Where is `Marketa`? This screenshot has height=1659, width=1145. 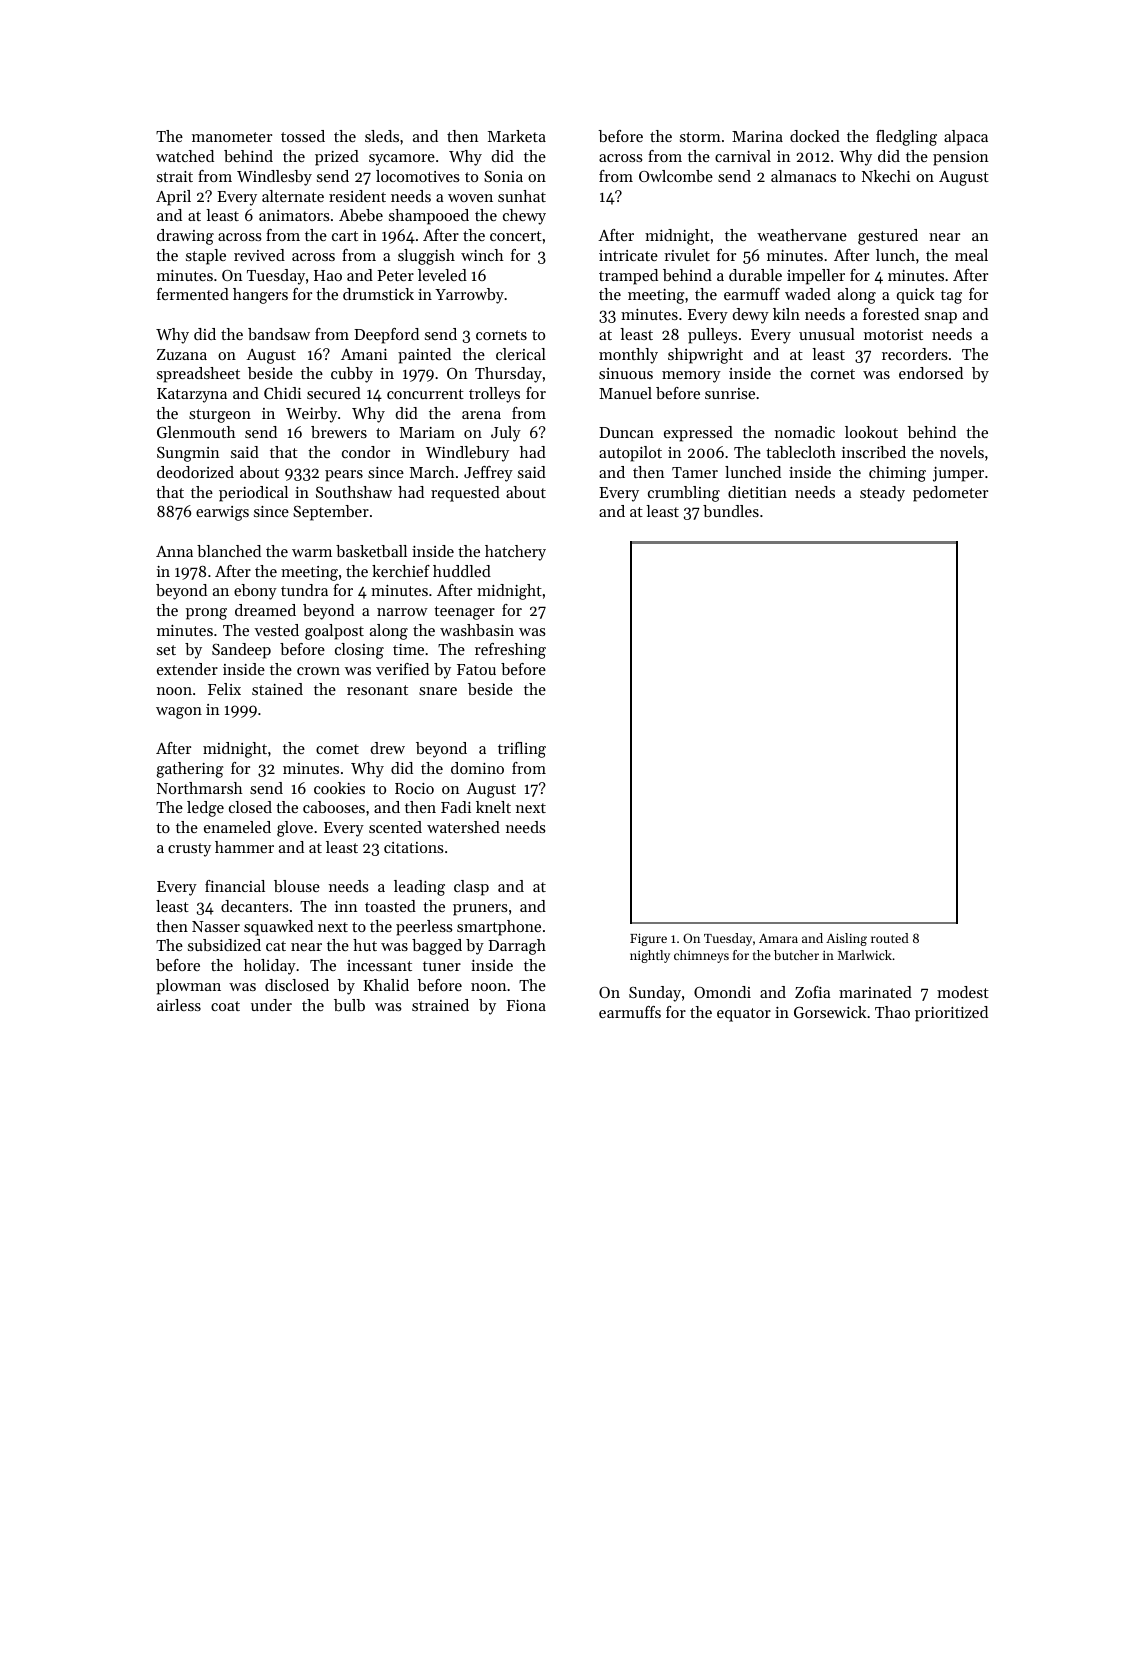 Marketa is located at coordinates (517, 136).
